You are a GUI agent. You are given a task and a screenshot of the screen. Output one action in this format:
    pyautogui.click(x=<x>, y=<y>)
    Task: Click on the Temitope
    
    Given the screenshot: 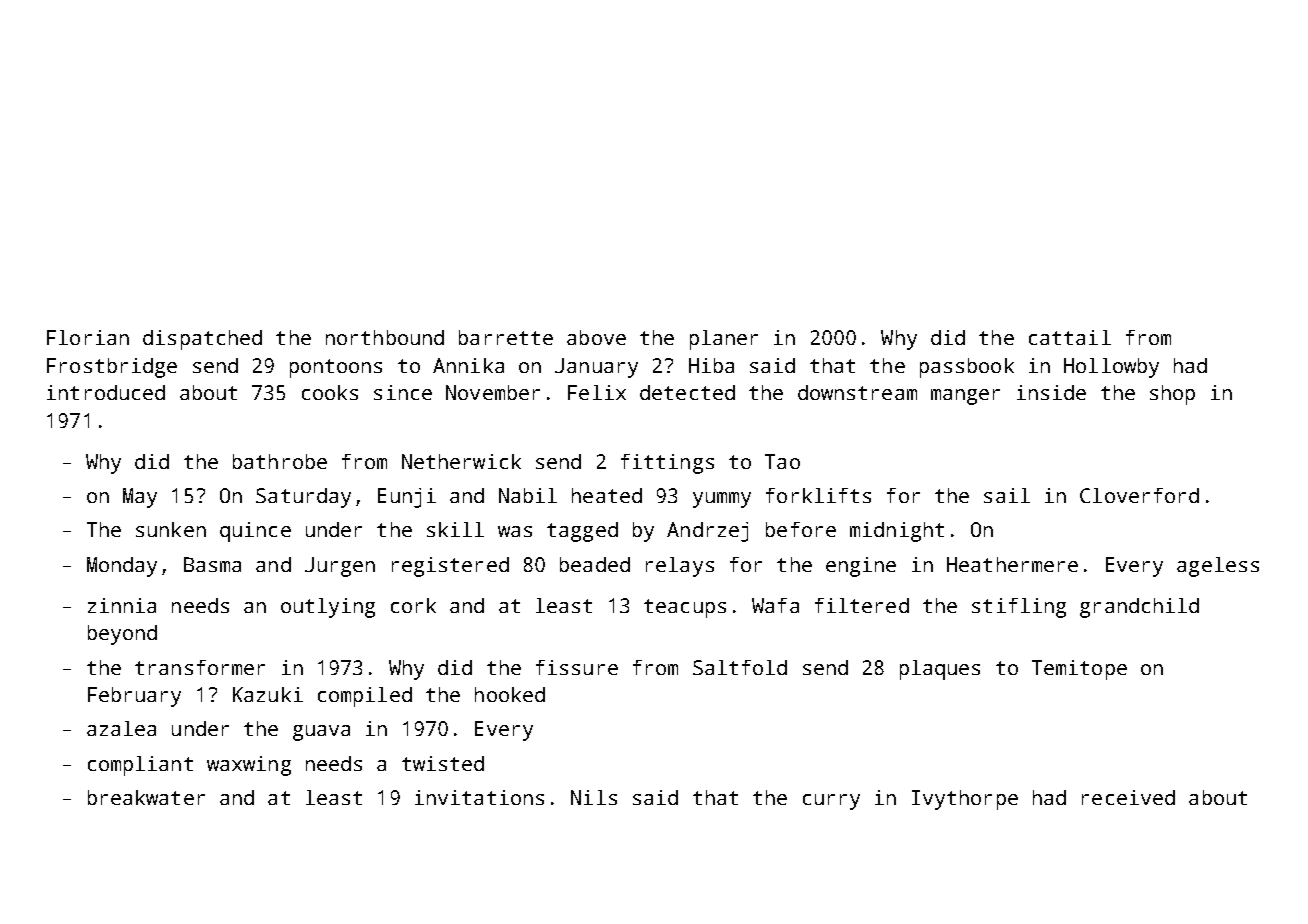 What is the action you would take?
    pyautogui.click(x=1079, y=670)
